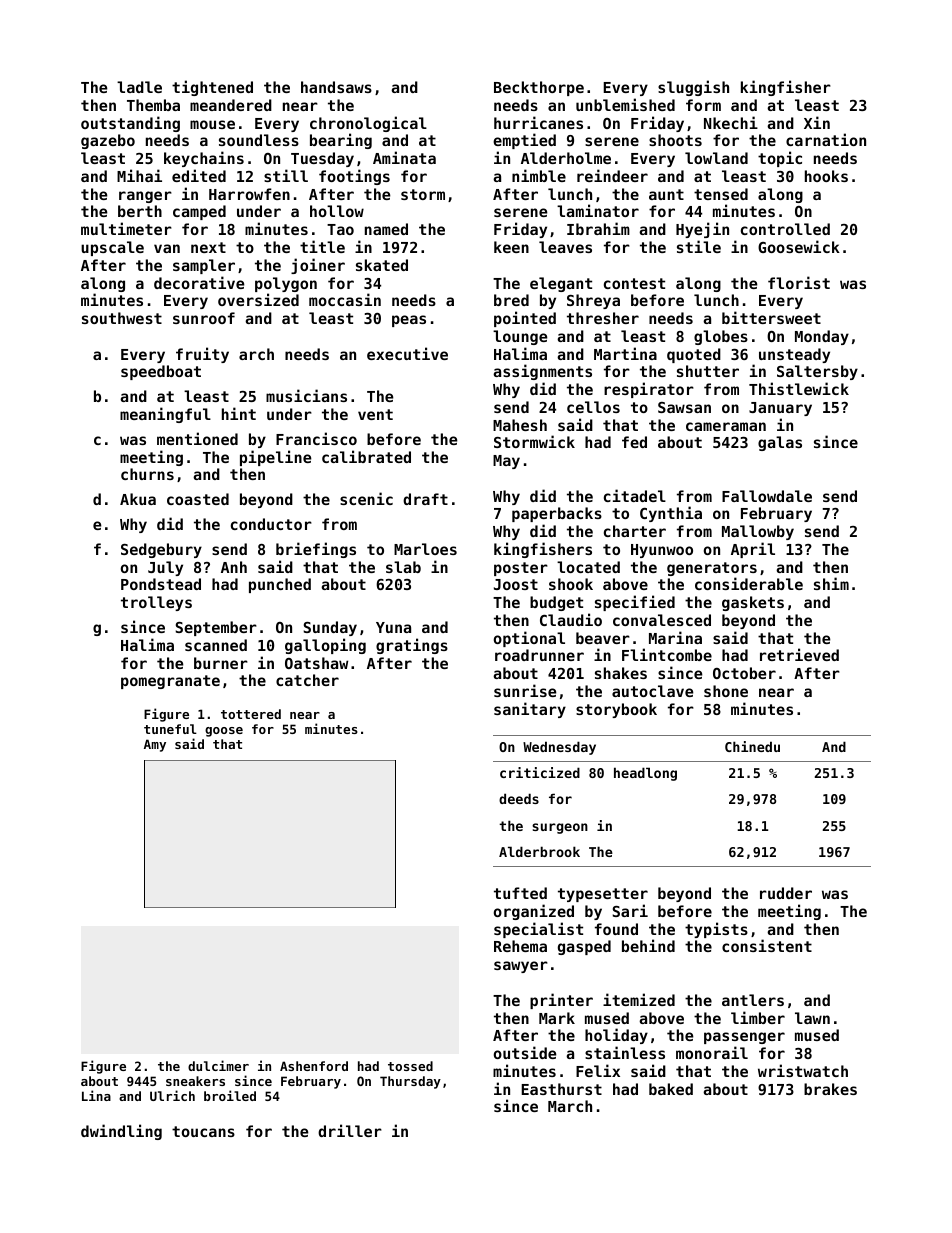  What do you see at coordinates (314, 1066) in the screenshot?
I see `Ashenford` at bounding box center [314, 1066].
